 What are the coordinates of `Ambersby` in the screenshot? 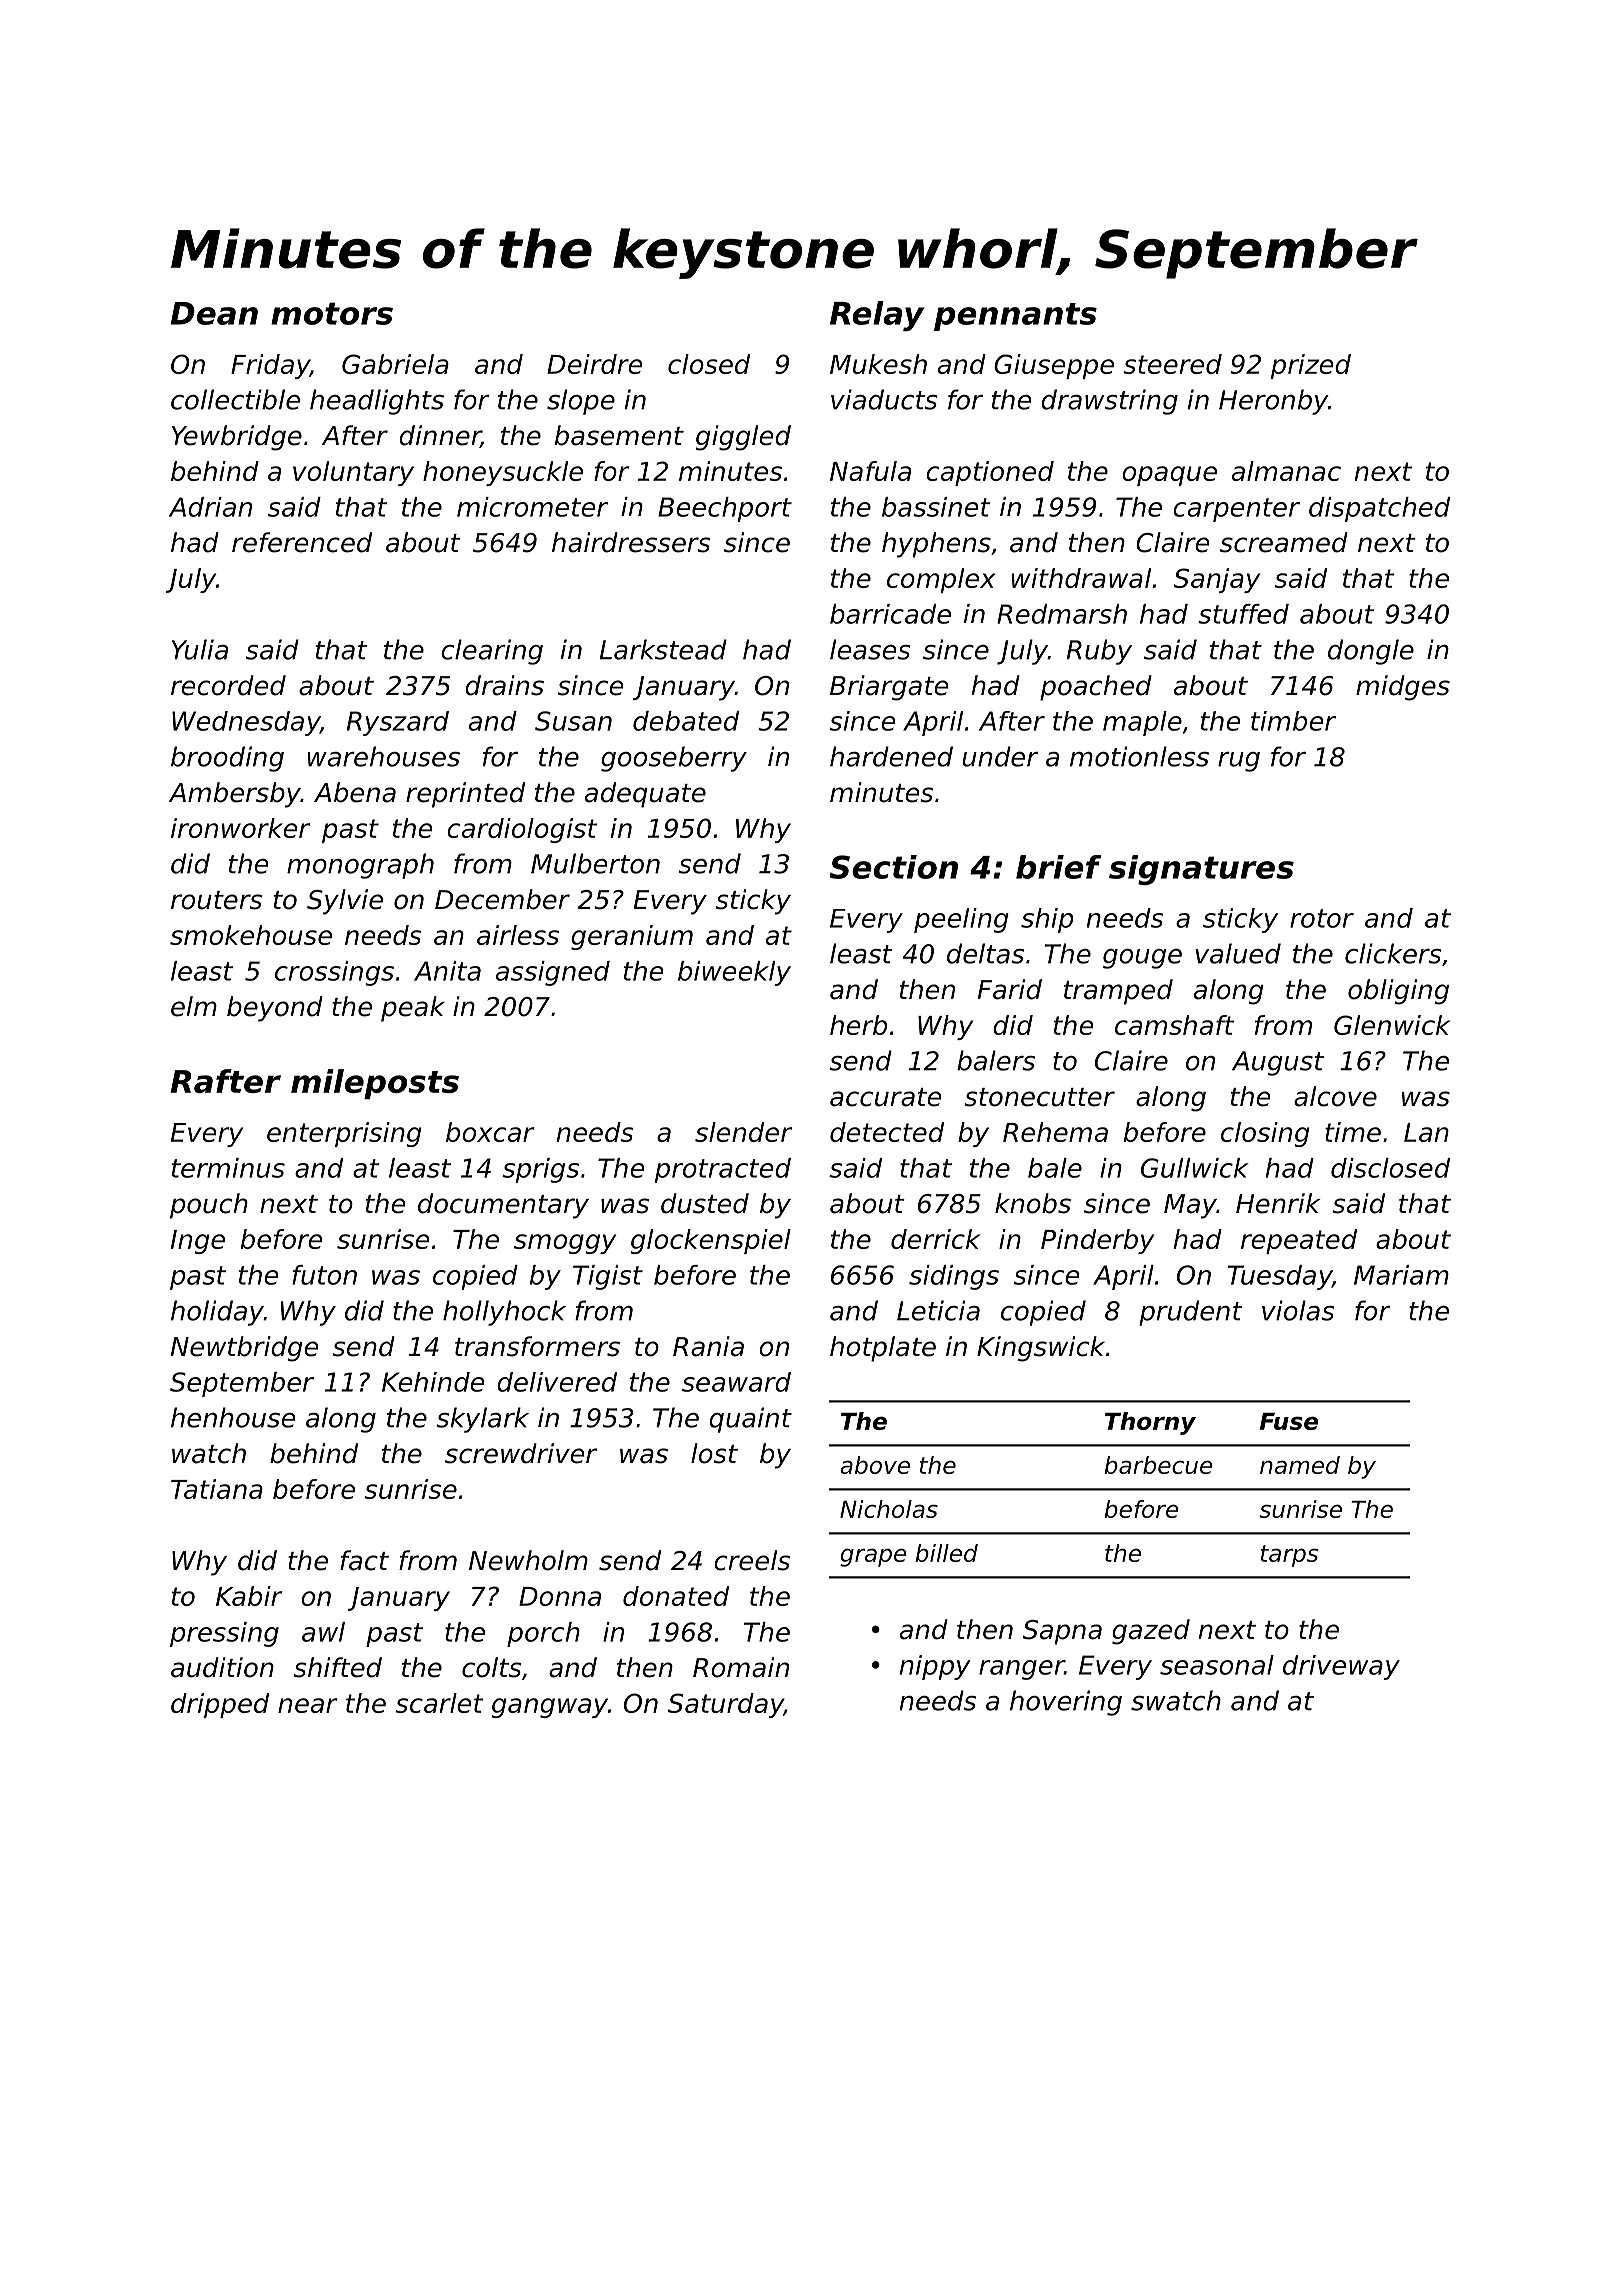 It's located at (235, 795).
